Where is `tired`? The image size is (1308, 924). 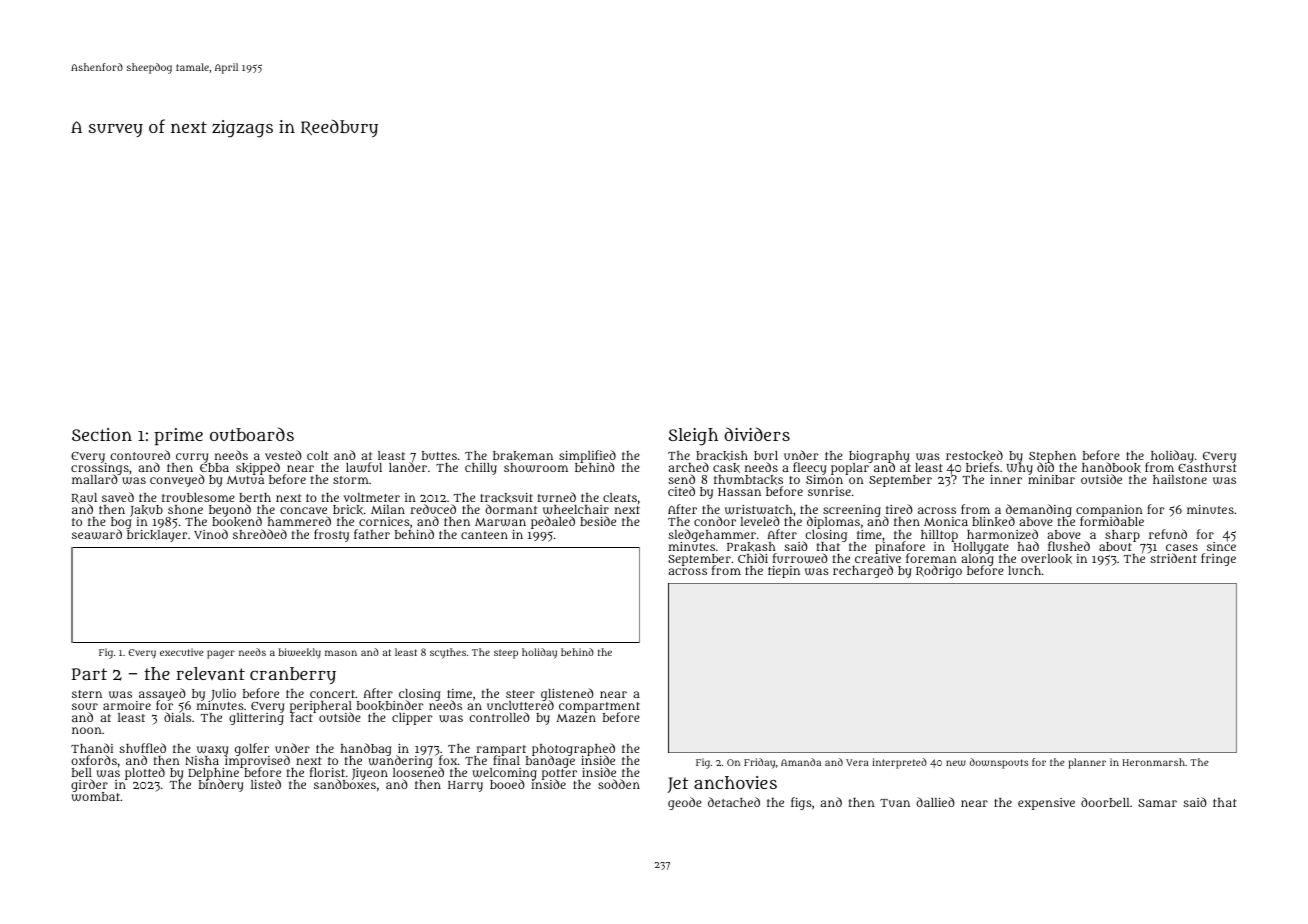
tired is located at coordinates (899, 509).
